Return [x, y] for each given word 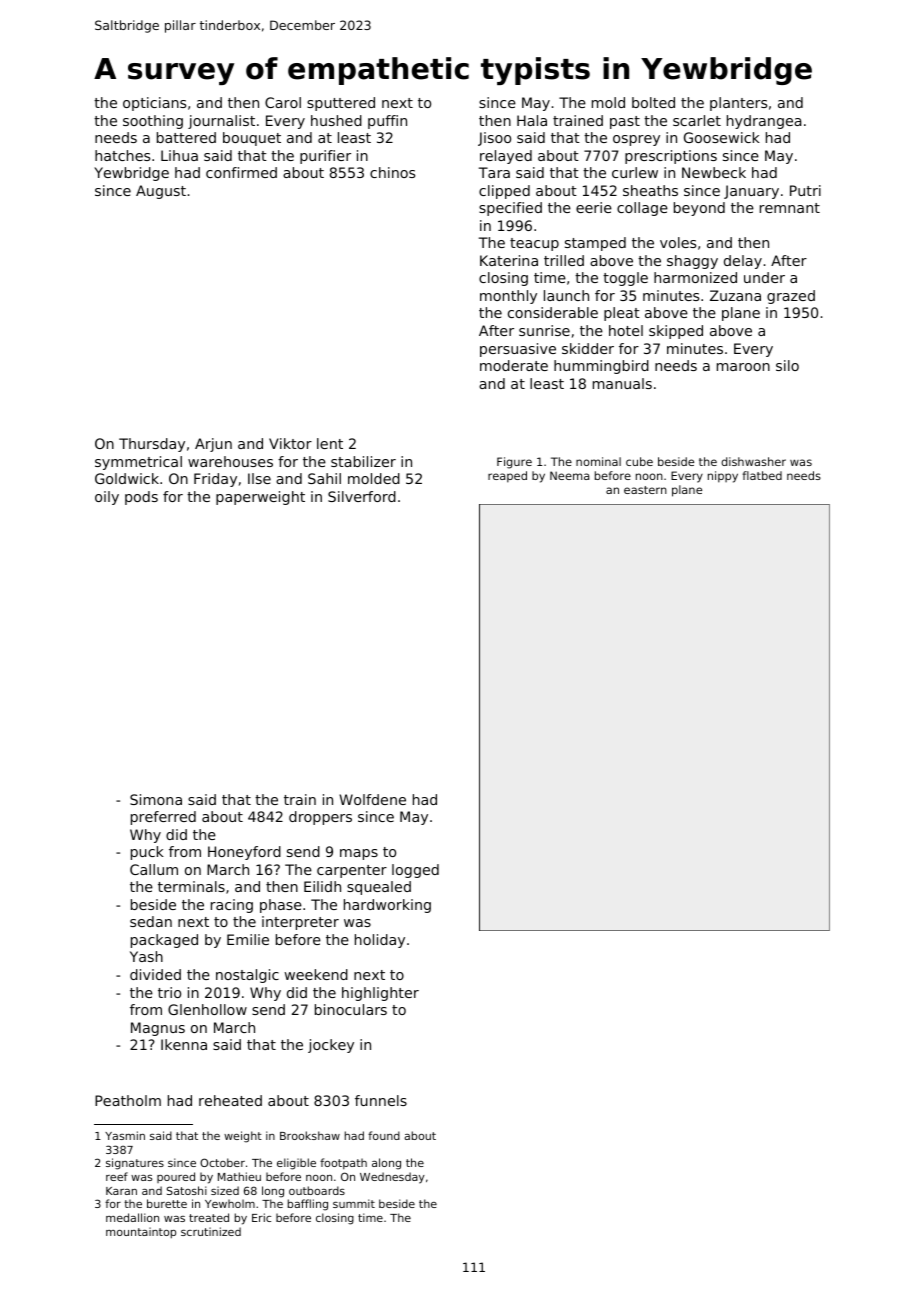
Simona [156, 799]
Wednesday [392, 1178]
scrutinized [211, 1231]
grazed [791, 297]
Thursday [152, 445]
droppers [320, 818]
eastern [645, 490]
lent [330, 443]
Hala [532, 120]
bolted [653, 102]
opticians [154, 104]
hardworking [387, 906]
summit [354, 1203]
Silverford [362, 496]
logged [415, 871]
